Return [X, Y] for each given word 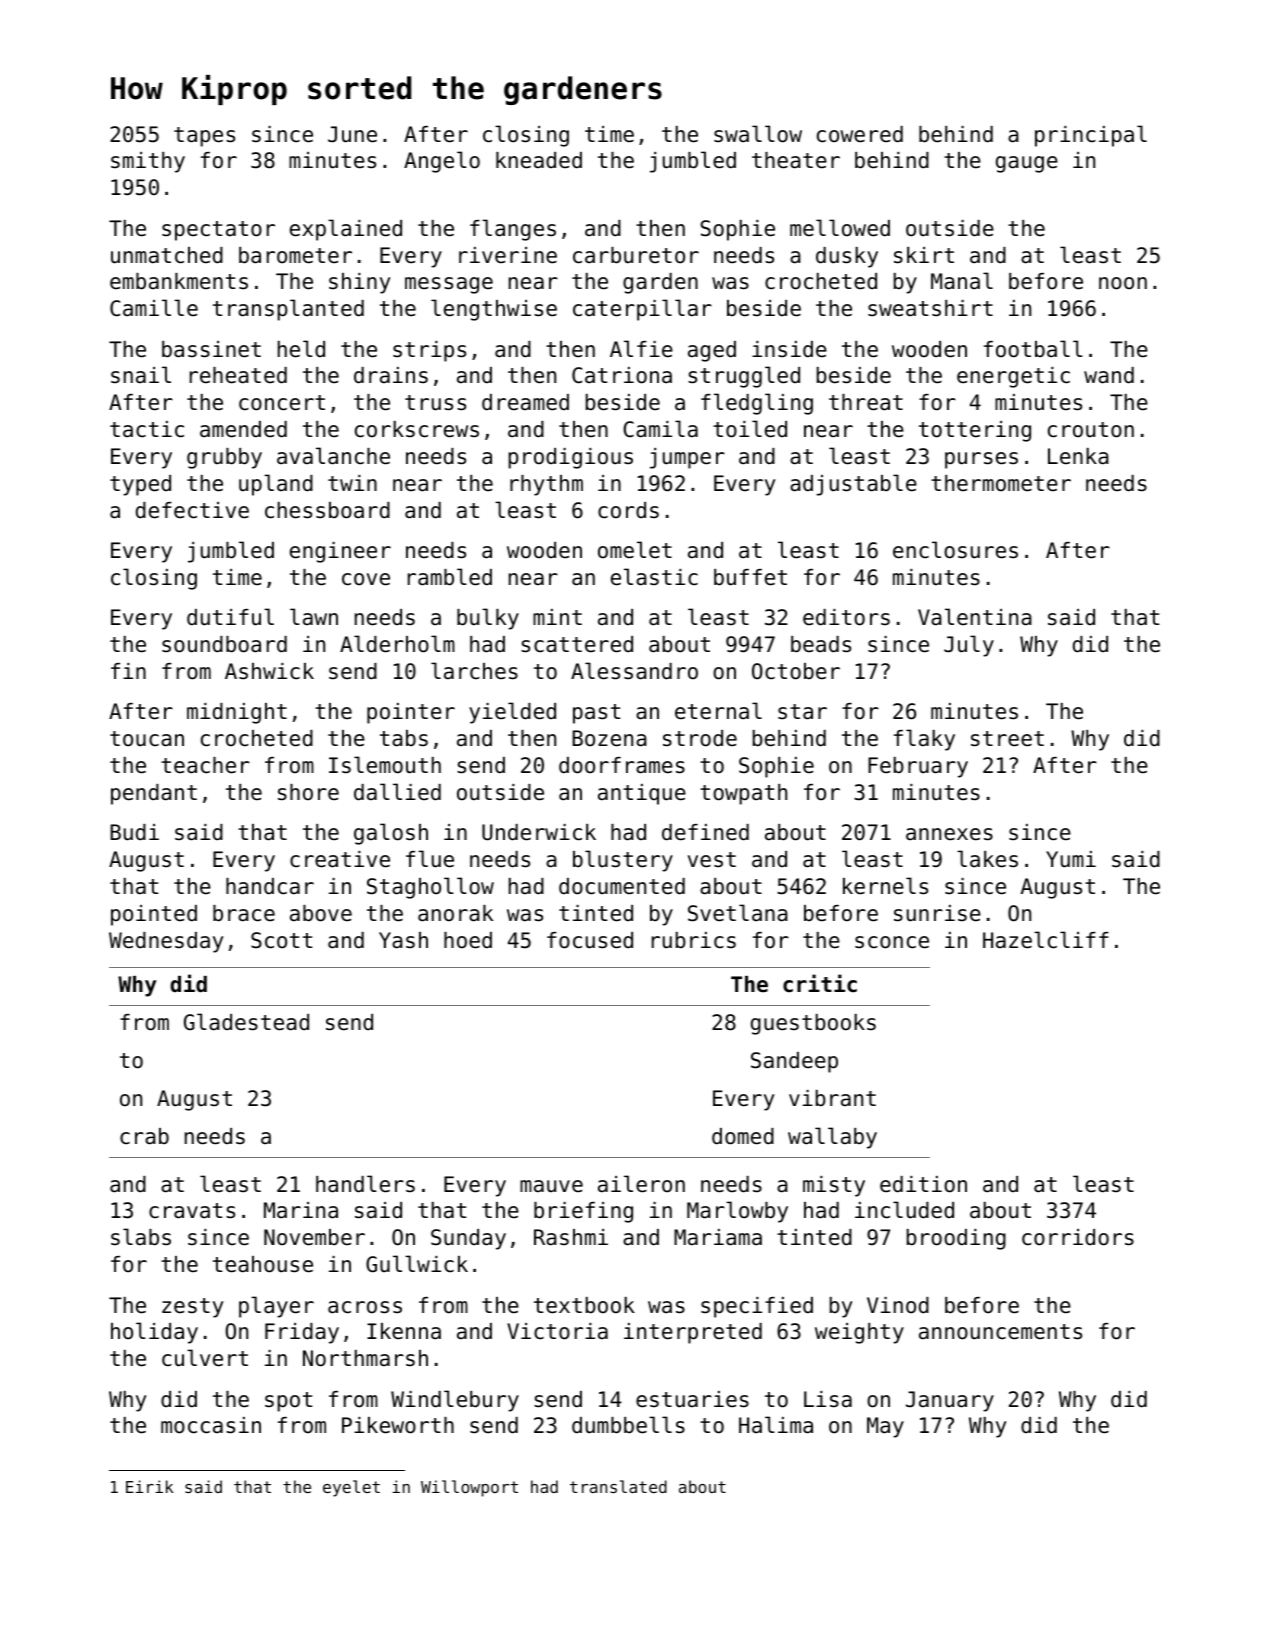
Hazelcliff [1046, 940]
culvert [205, 1358]
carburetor [636, 255]
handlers [365, 1184]
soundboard [224, 644]
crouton [1091, 430]
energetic [1013, 377]
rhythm [546, 485]
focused [590, 940]
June [352, 134]
